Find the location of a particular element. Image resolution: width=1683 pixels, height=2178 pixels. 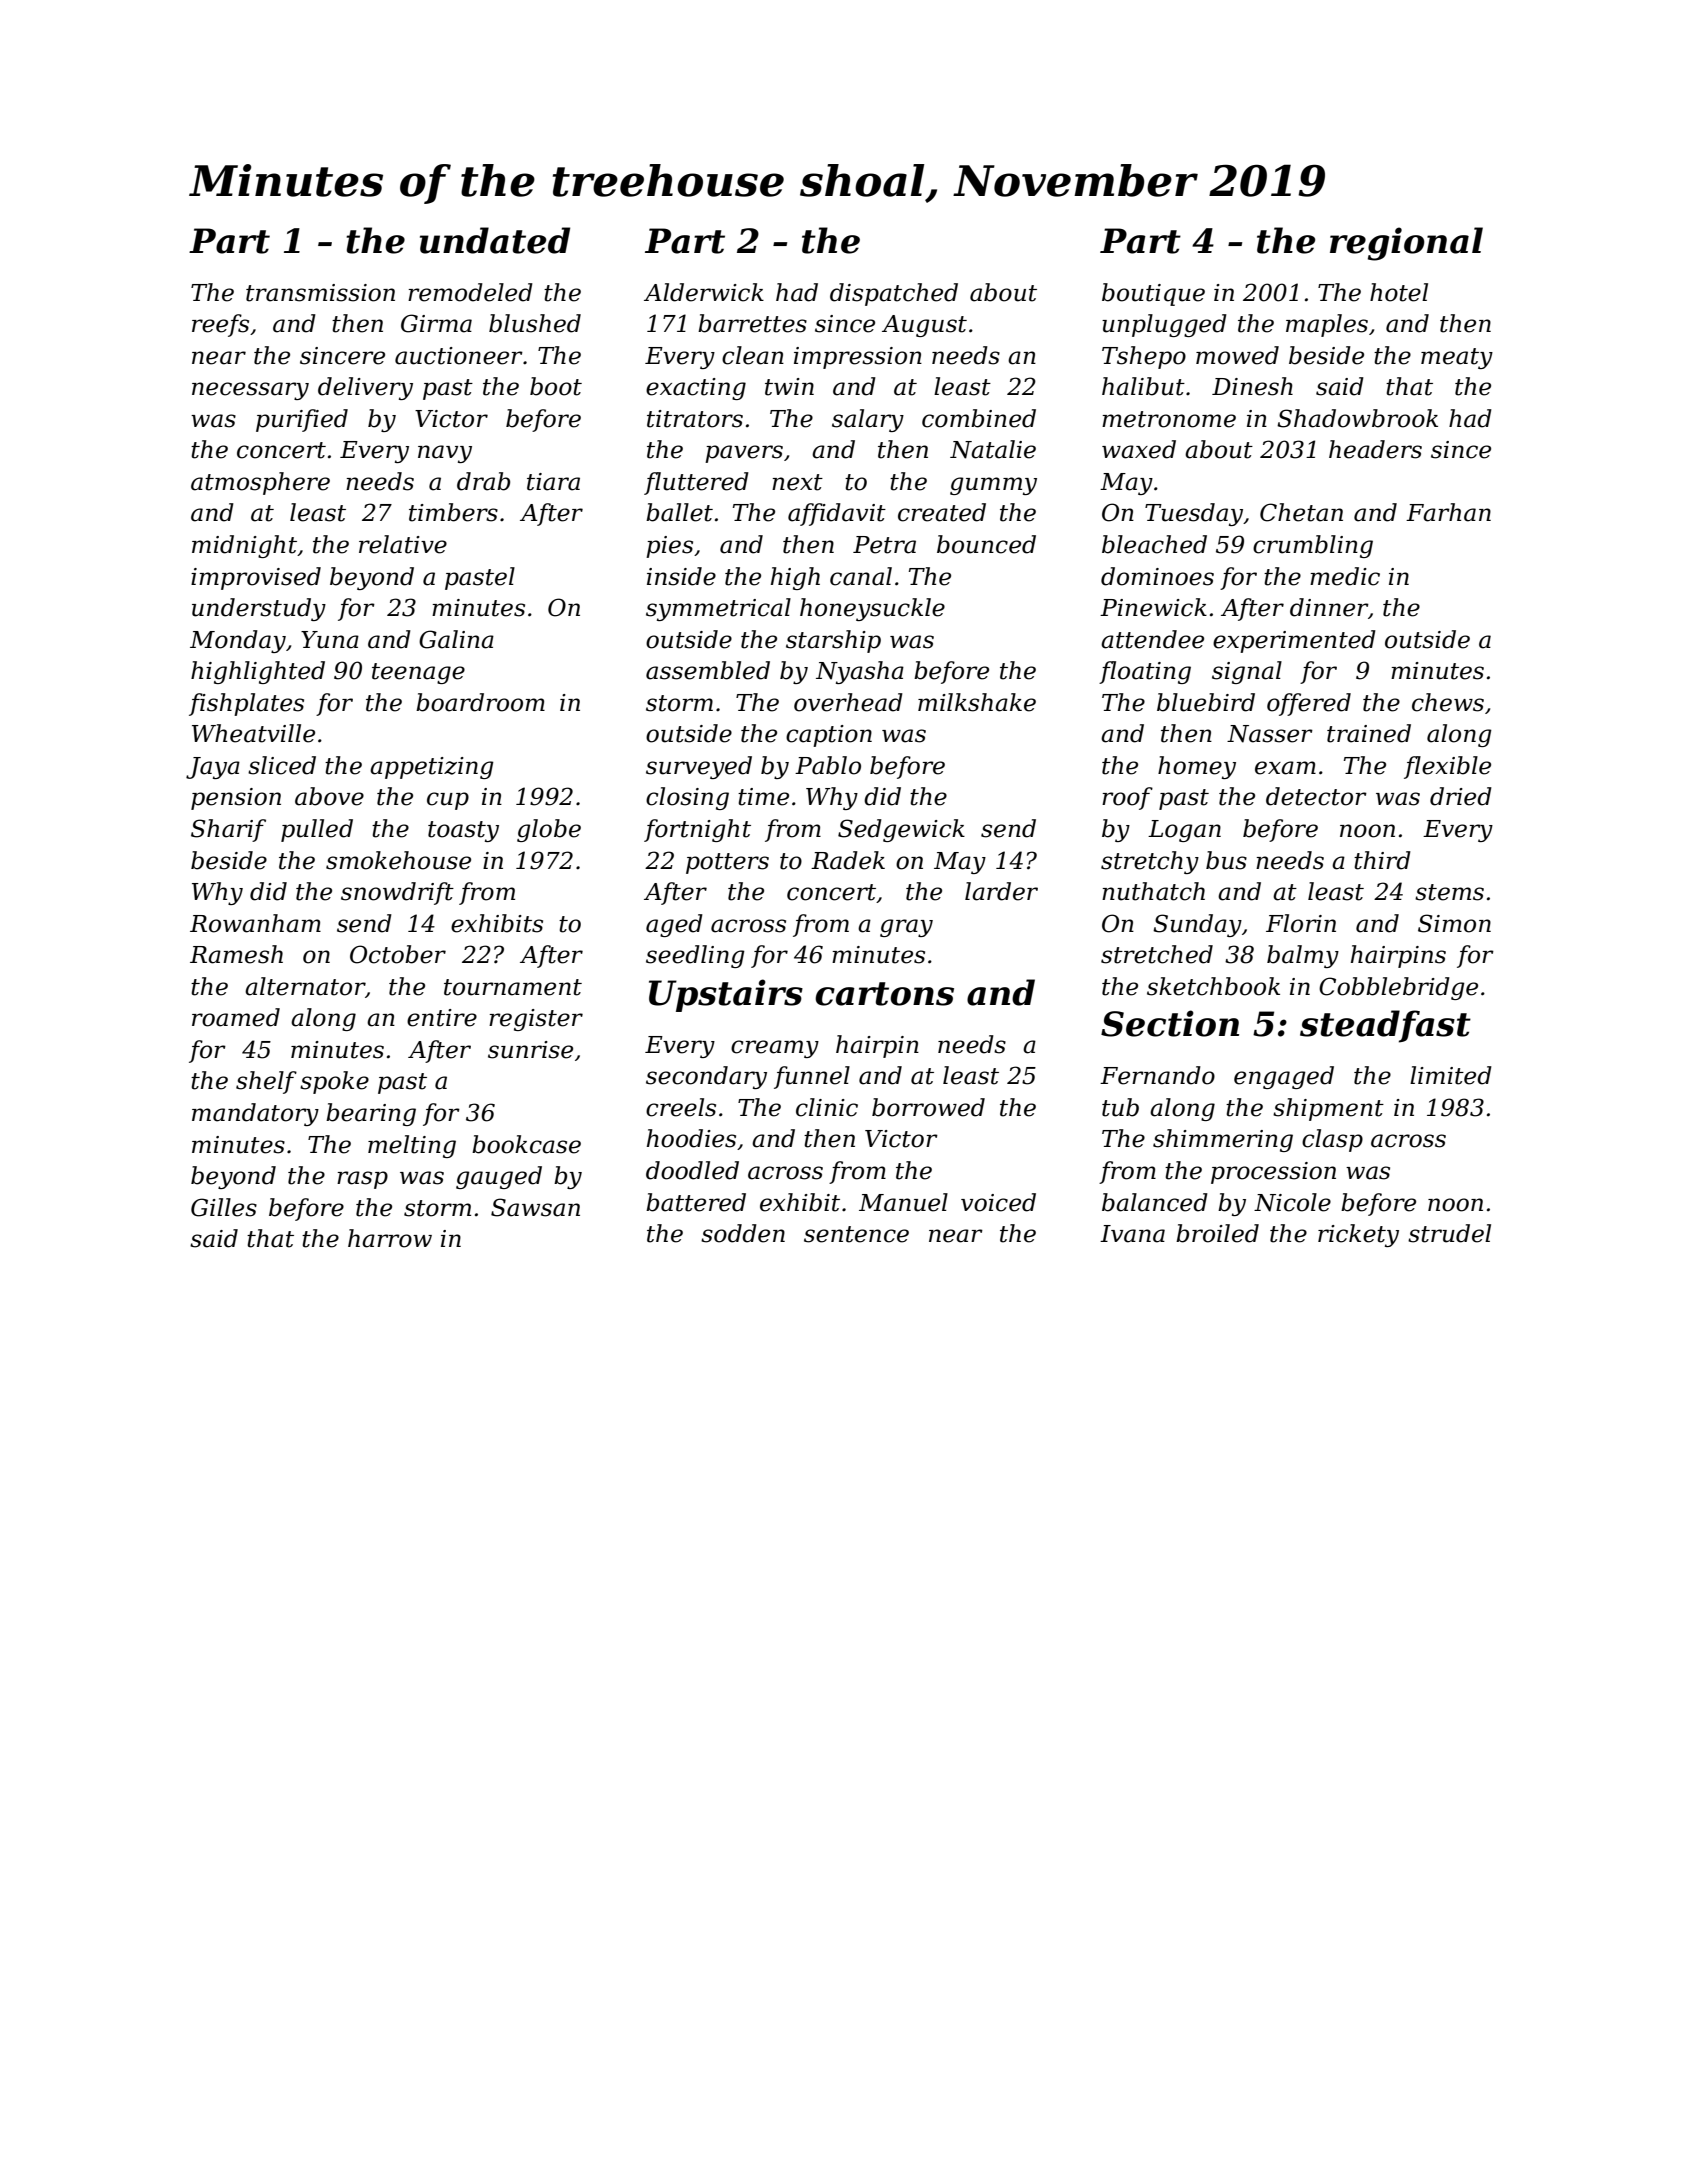

stems is located at coordinates (1449, 892).
